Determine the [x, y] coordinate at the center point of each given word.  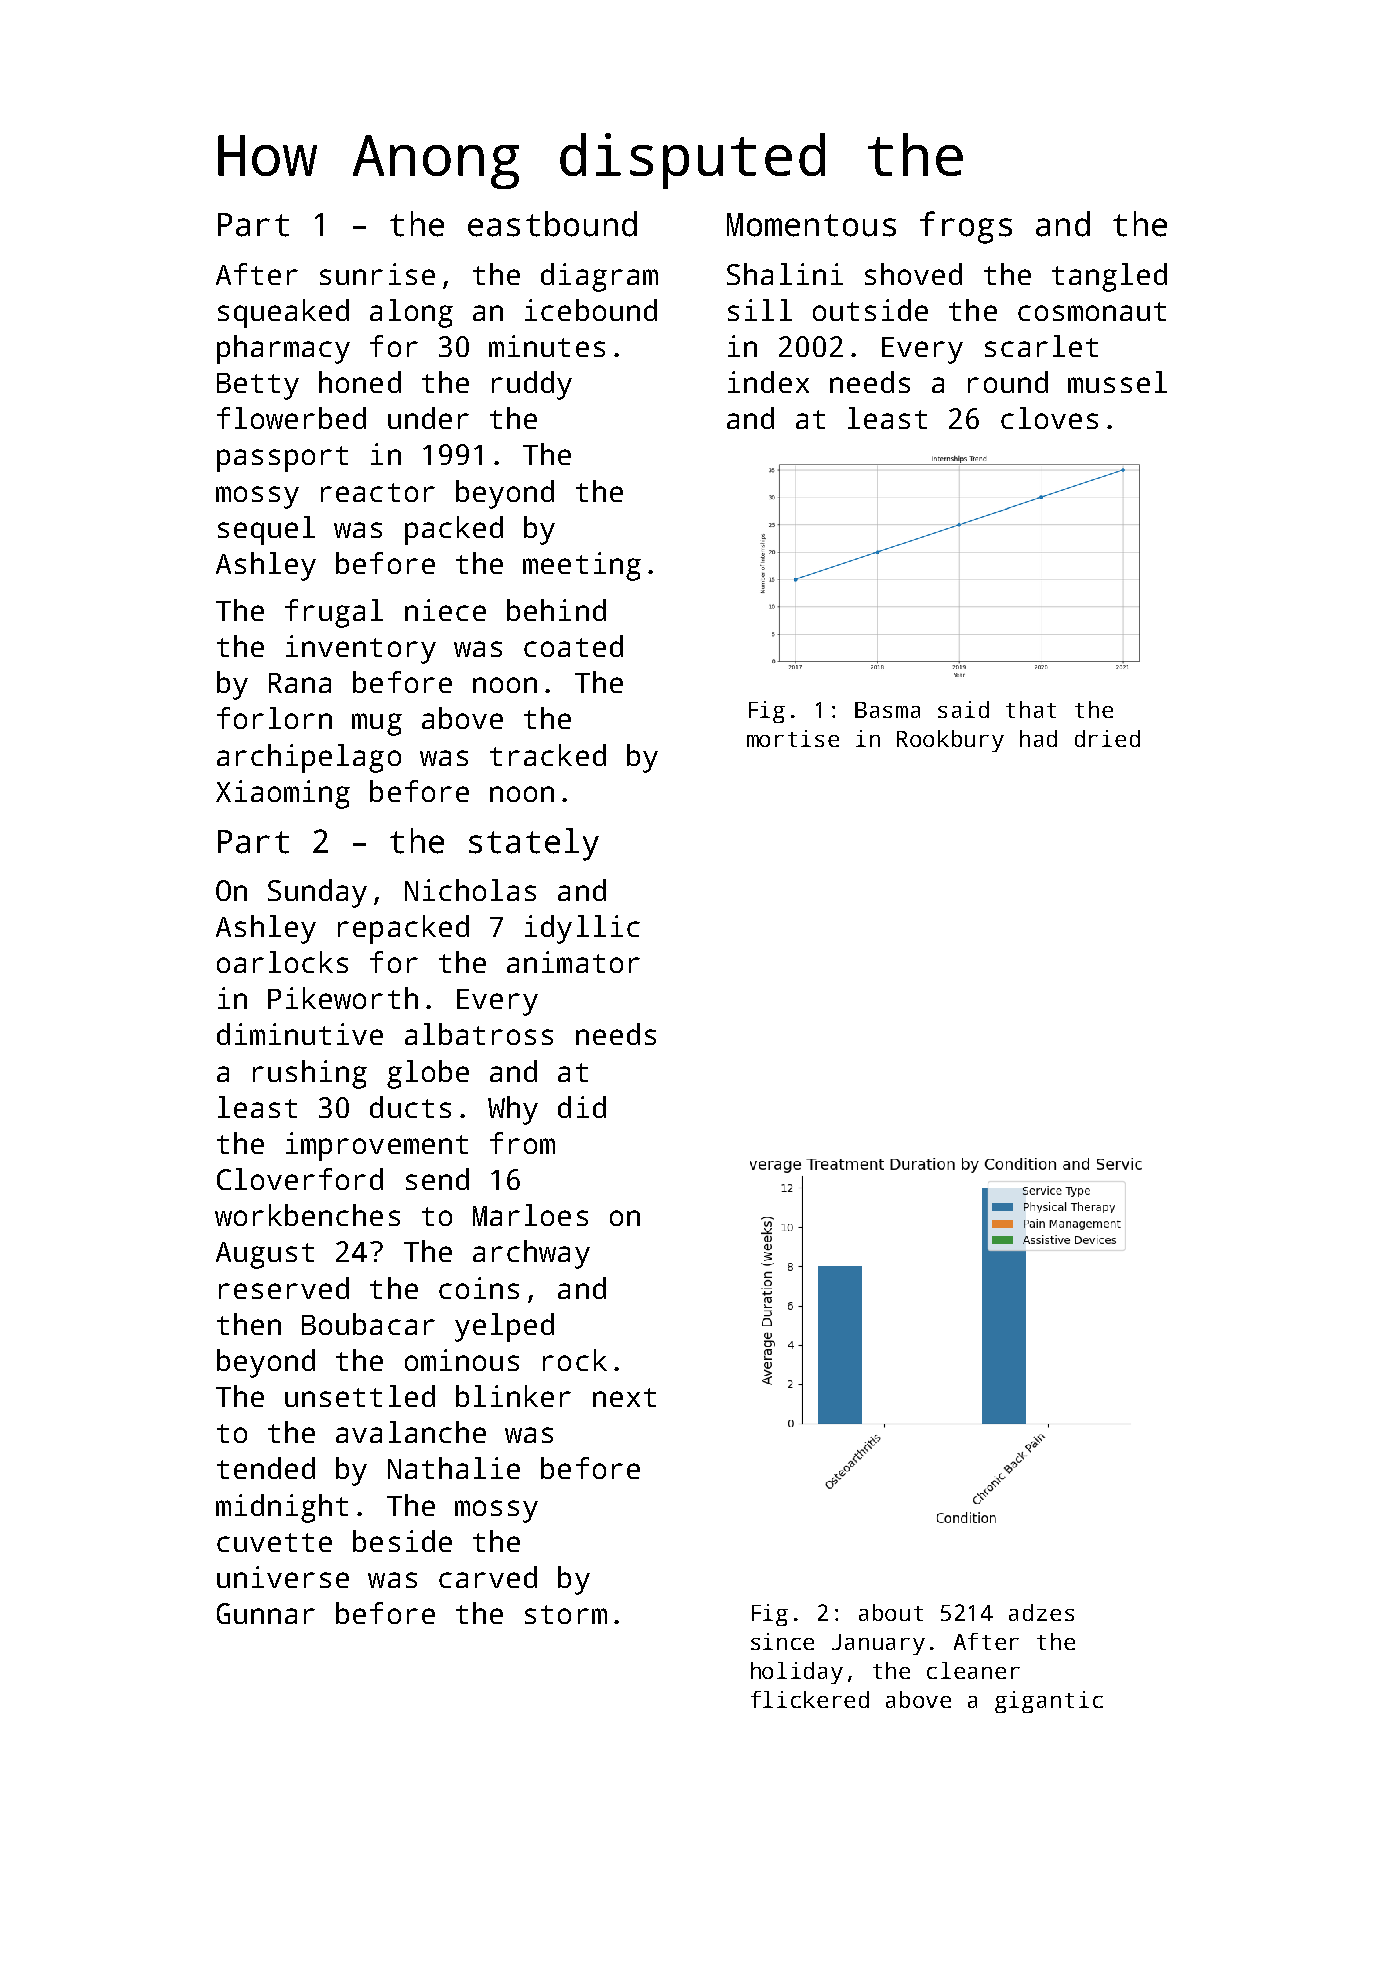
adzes [1041, 1612]
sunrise [377, 274]
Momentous [811, 225]
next [624, 1397]
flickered [810, 1699]
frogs [966, 227]
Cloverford [300, 1179]
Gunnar [266, 1613]
